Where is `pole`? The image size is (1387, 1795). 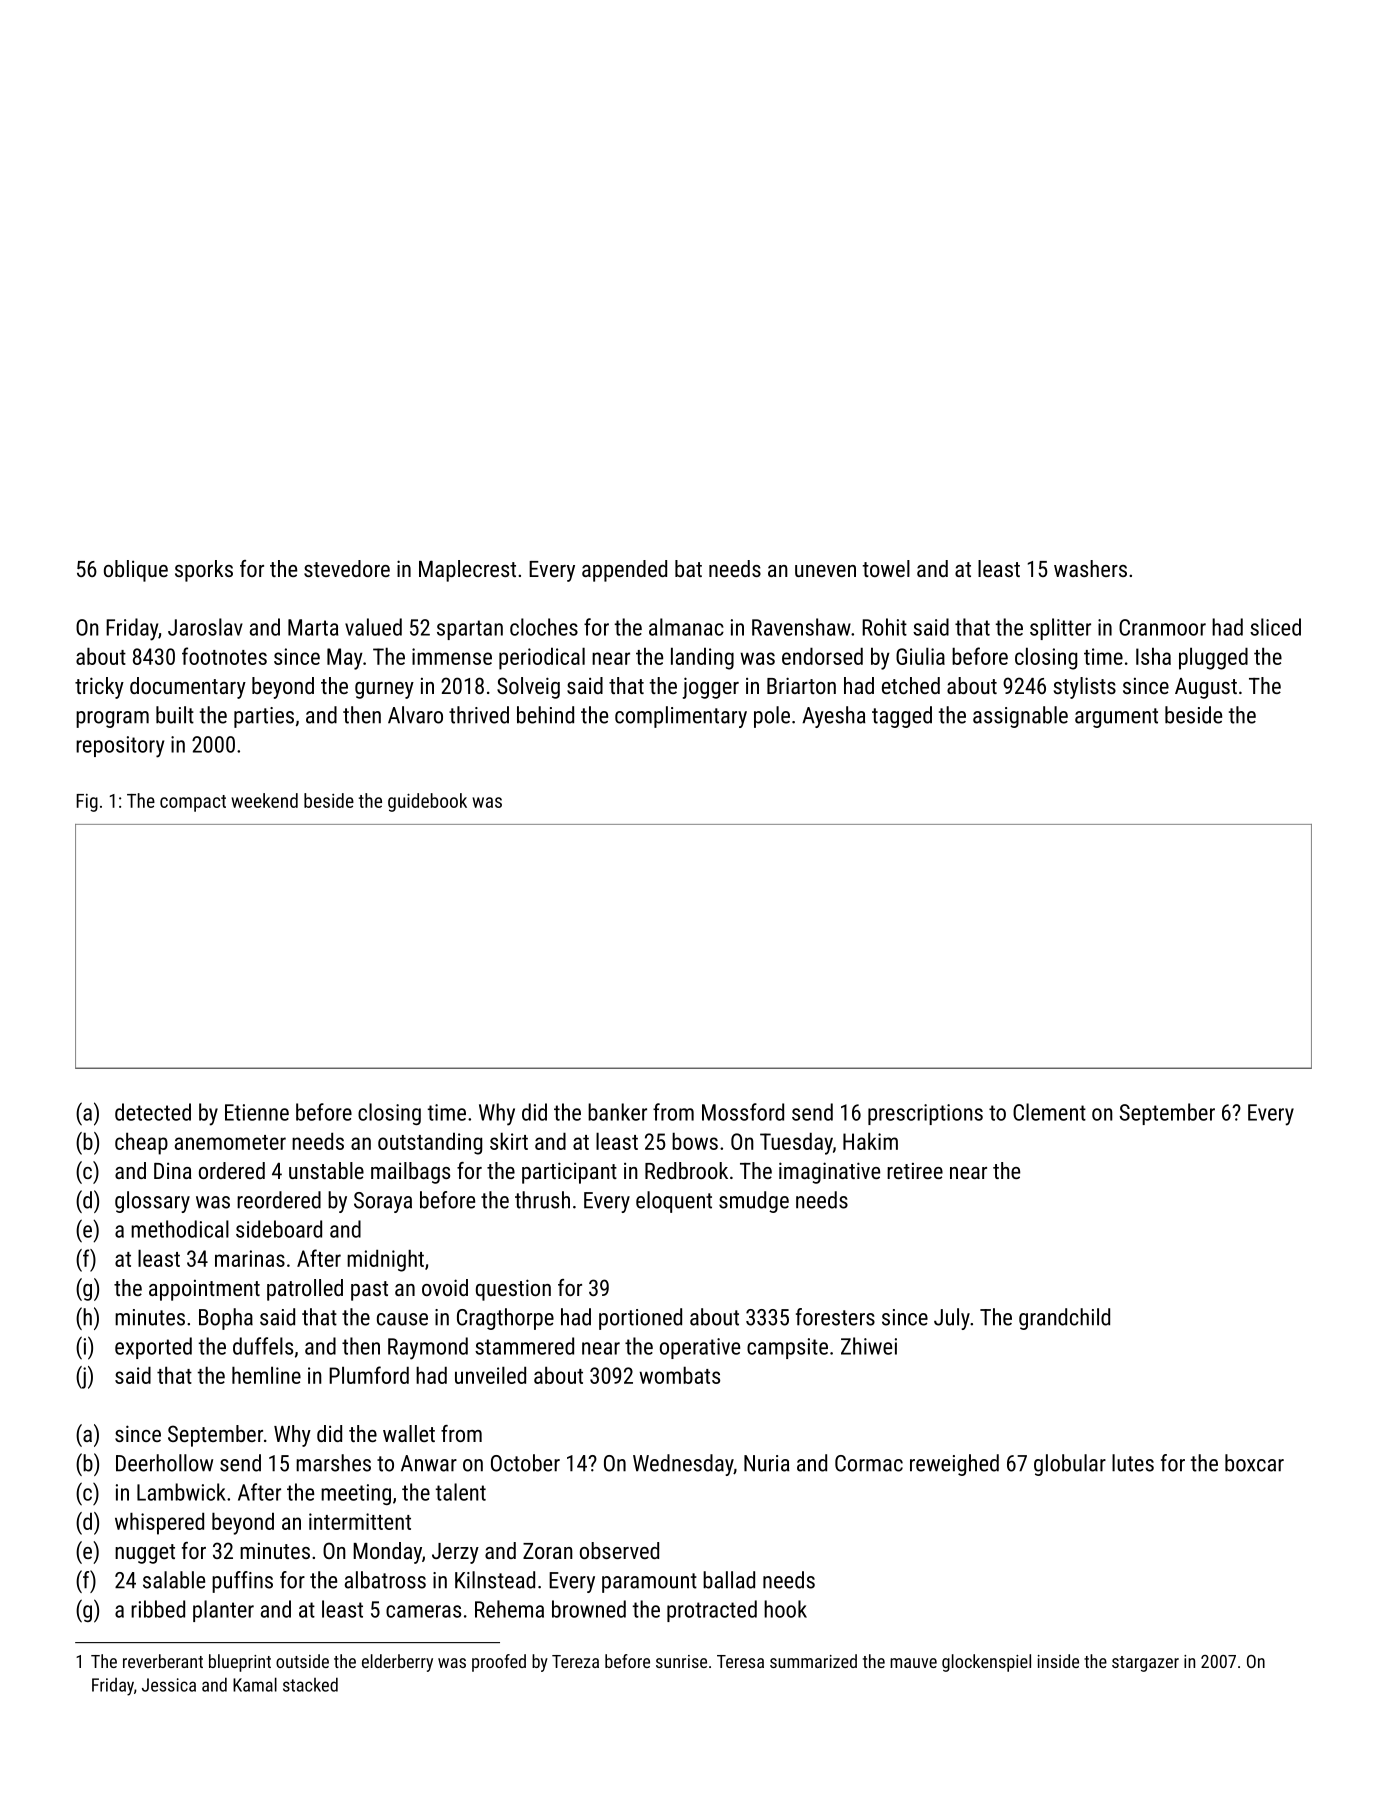
pole is located at coordinates (772, 717).
